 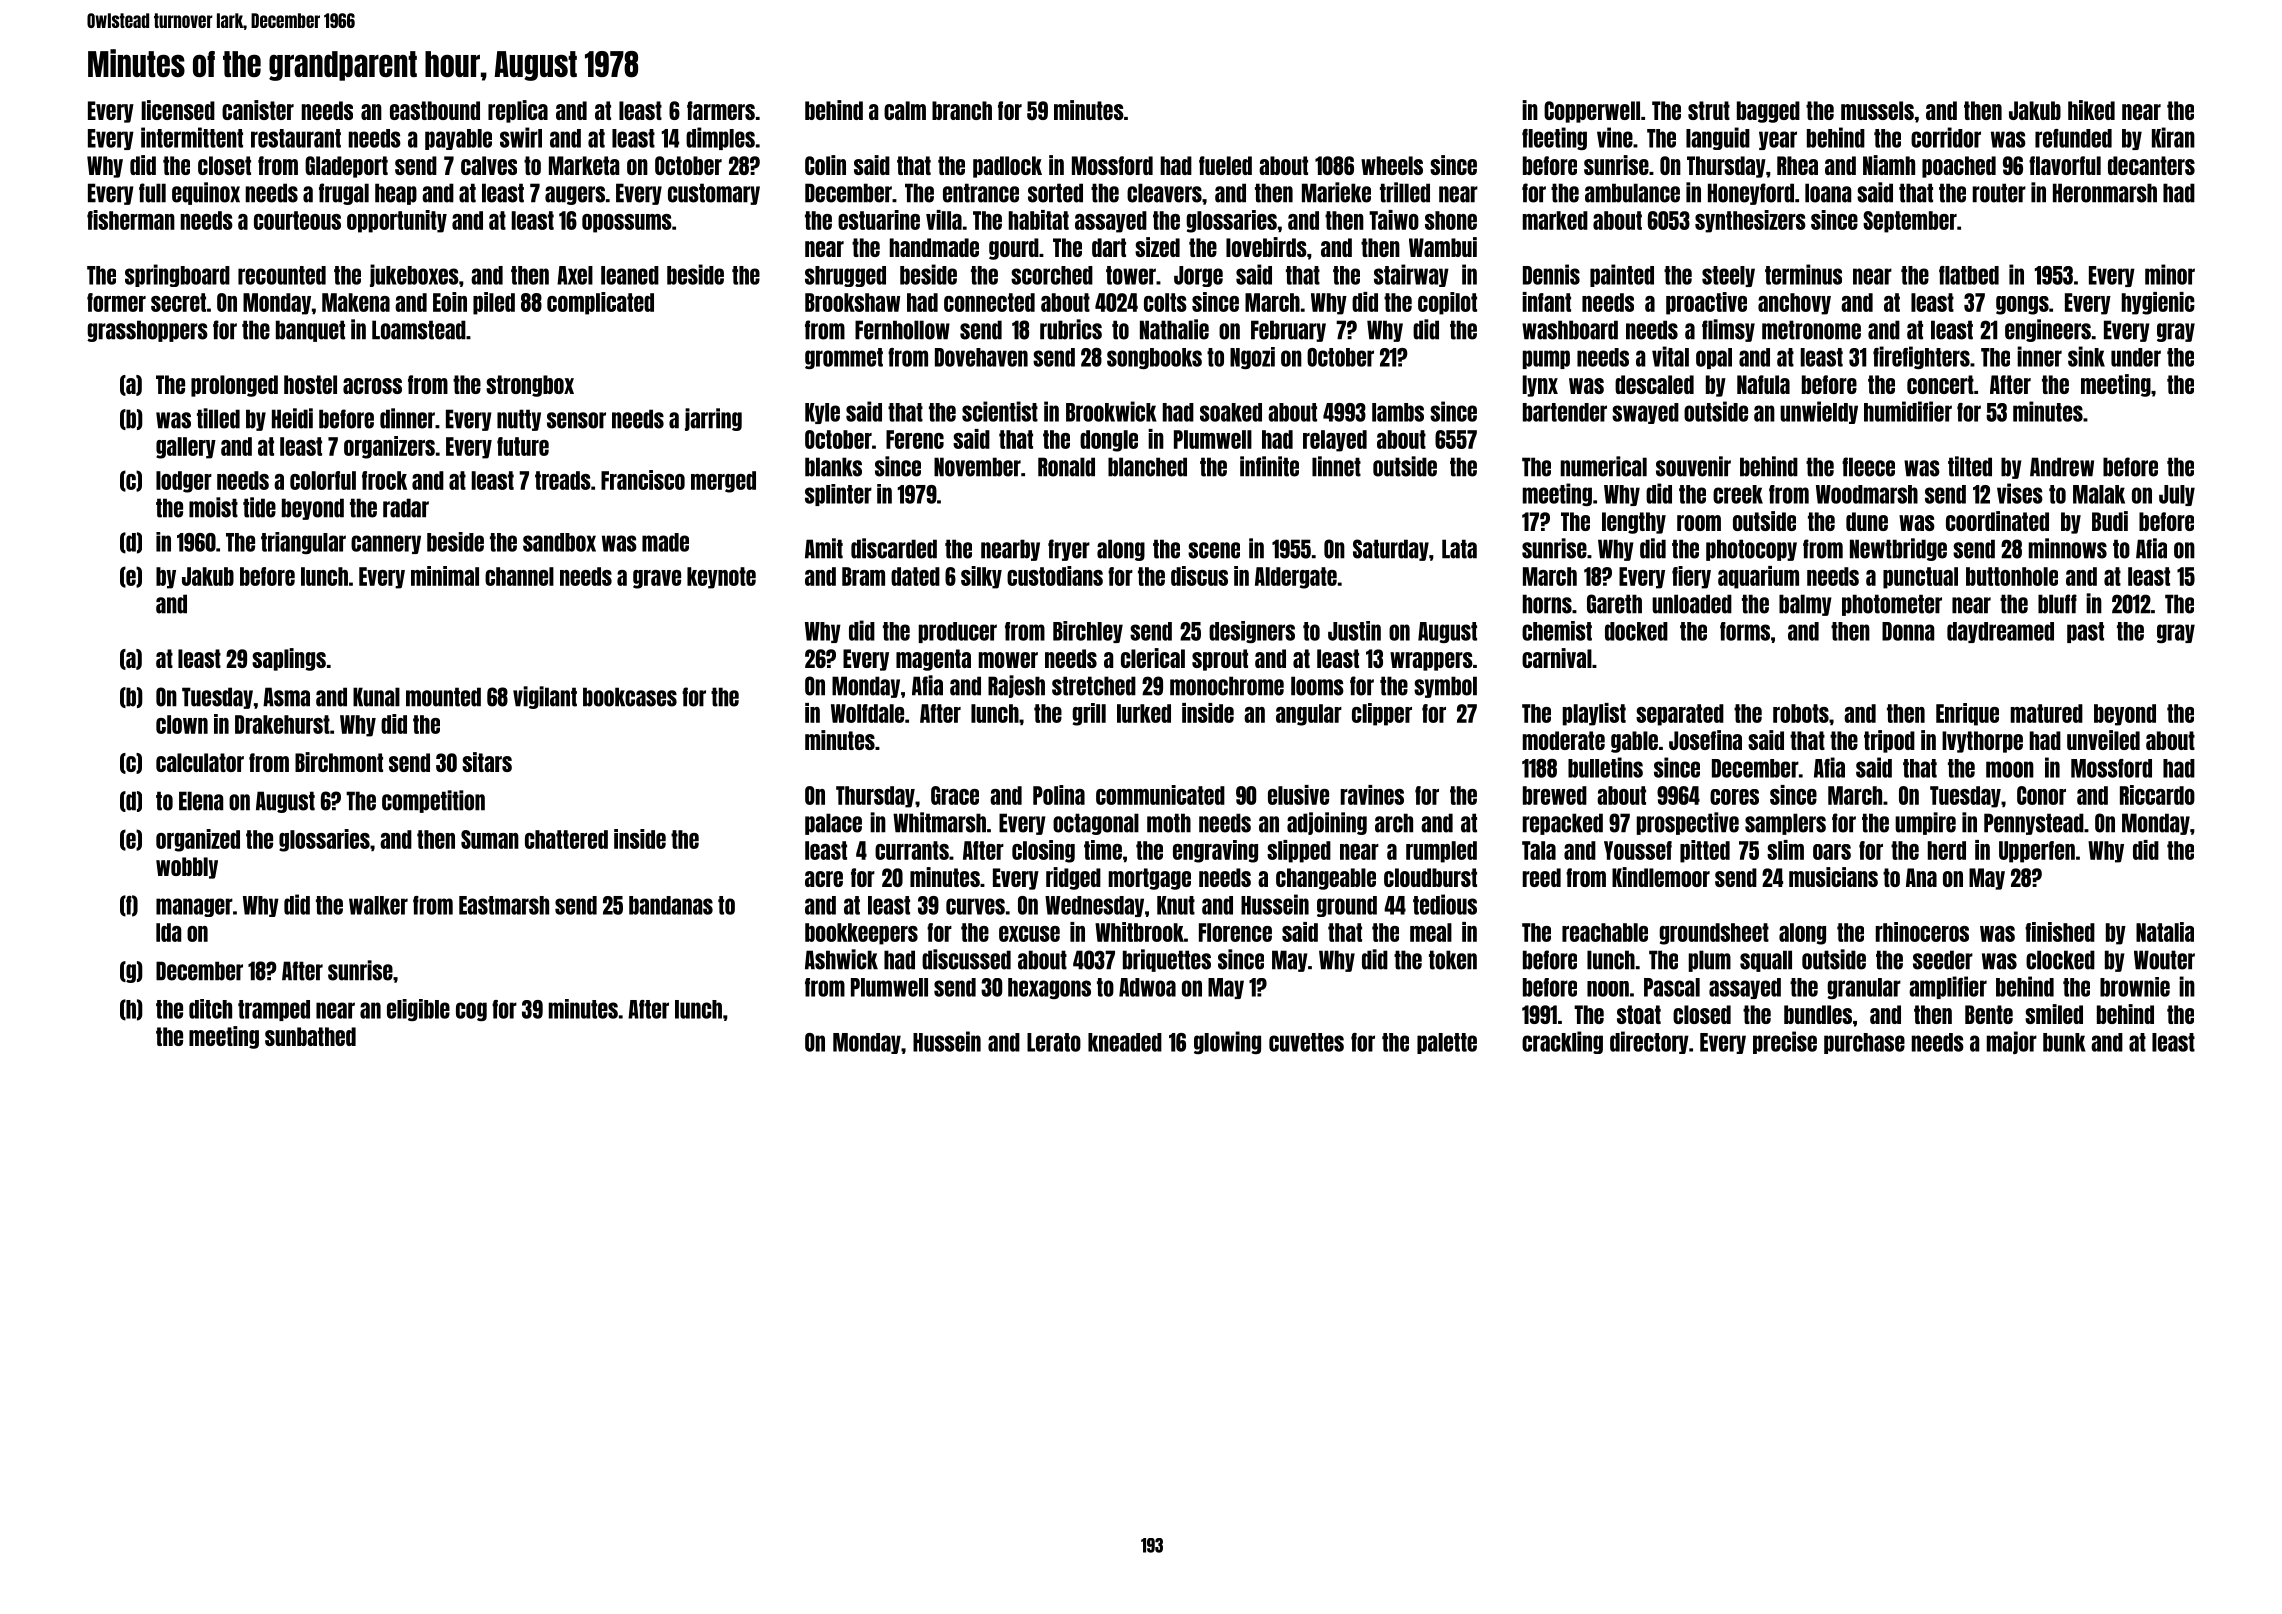 What do you see at coordinates (1778, 140) in the screenshot?
I see `year` at bounding box center [1778, 140].
